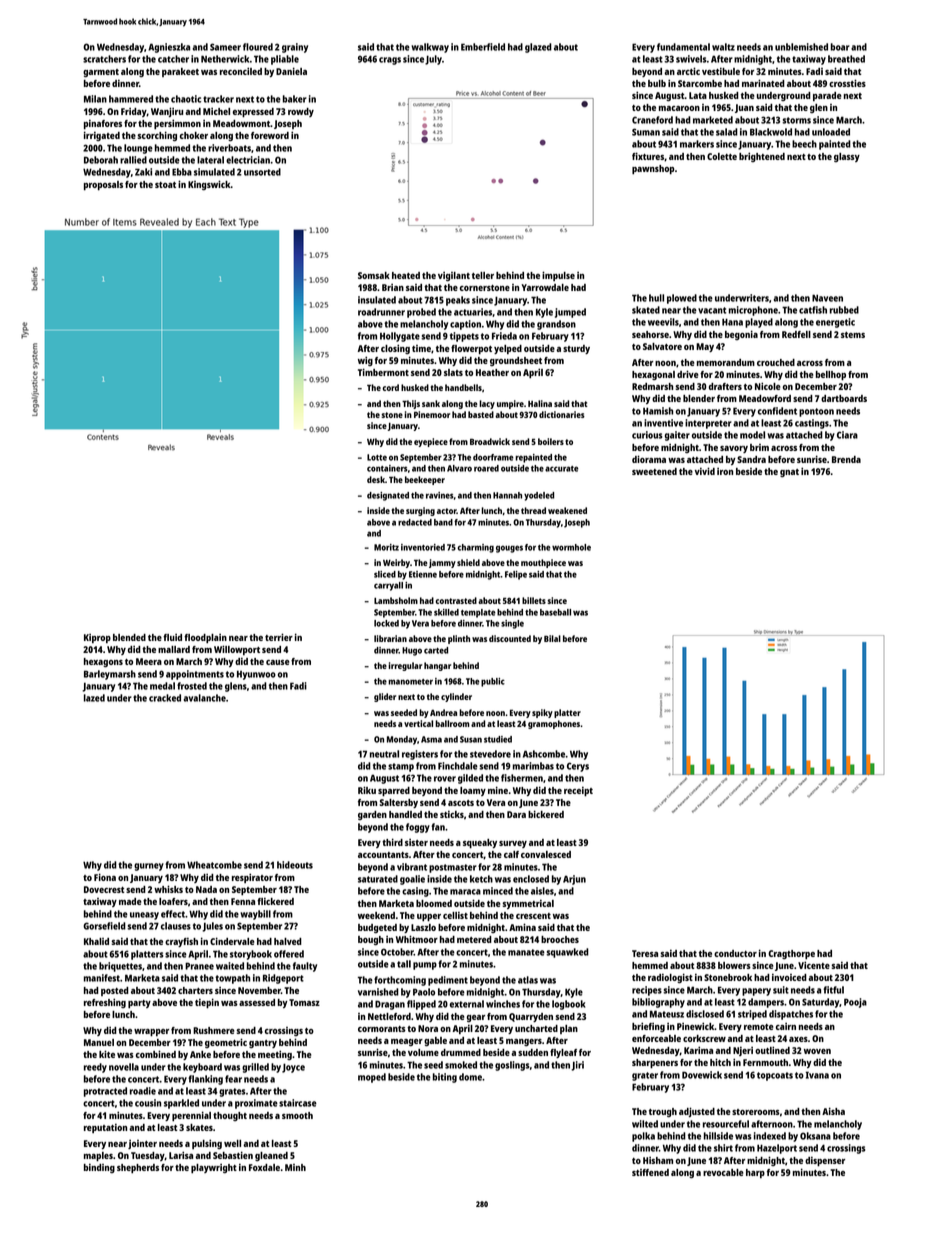 This image has width=952, height=1233. What do you see at coordinates (650, 1172) in the image?
I see `stiffened` at bounding box center [650, 1172].
